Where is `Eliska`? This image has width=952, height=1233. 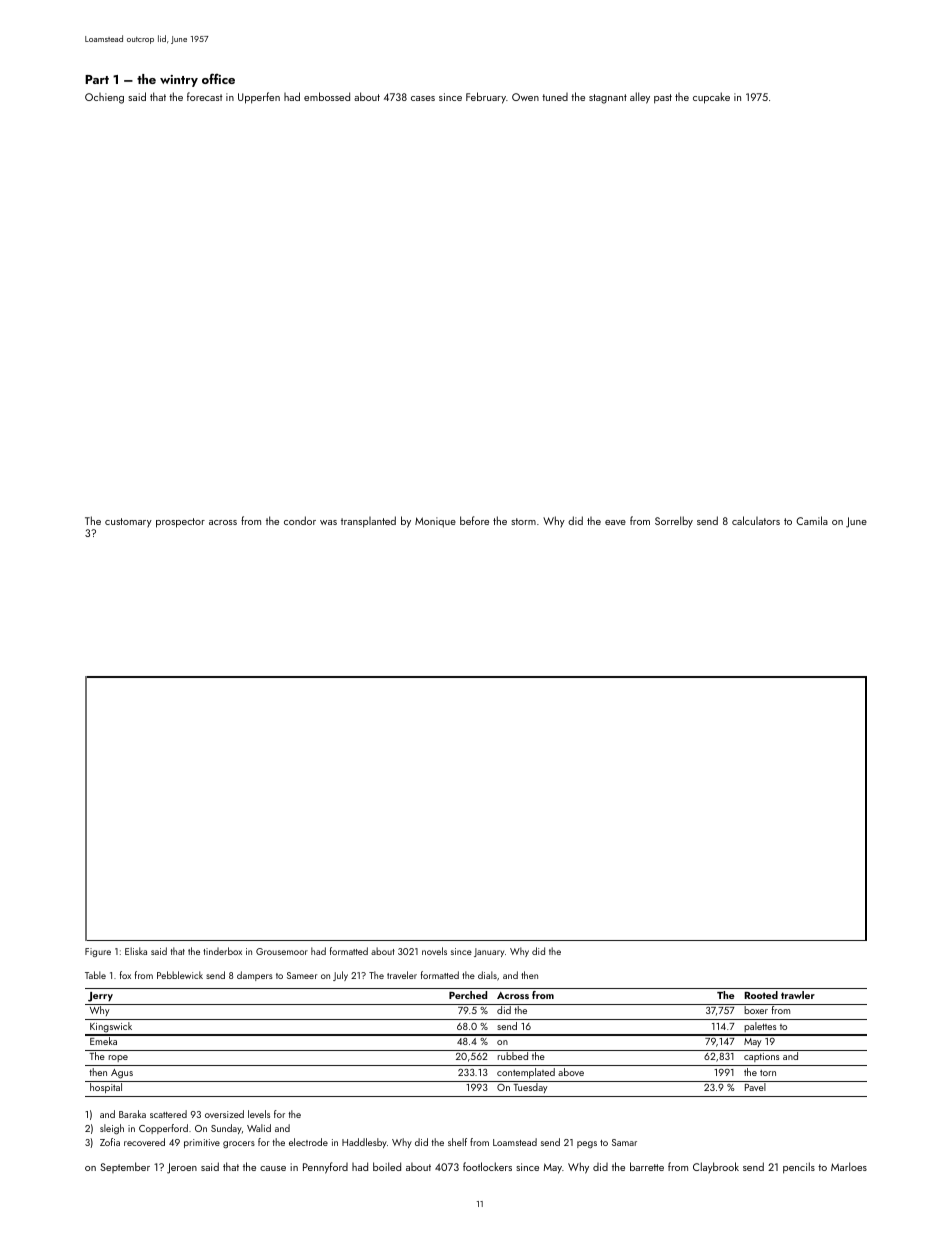
Eliska is located at coordinates (136, 951).
